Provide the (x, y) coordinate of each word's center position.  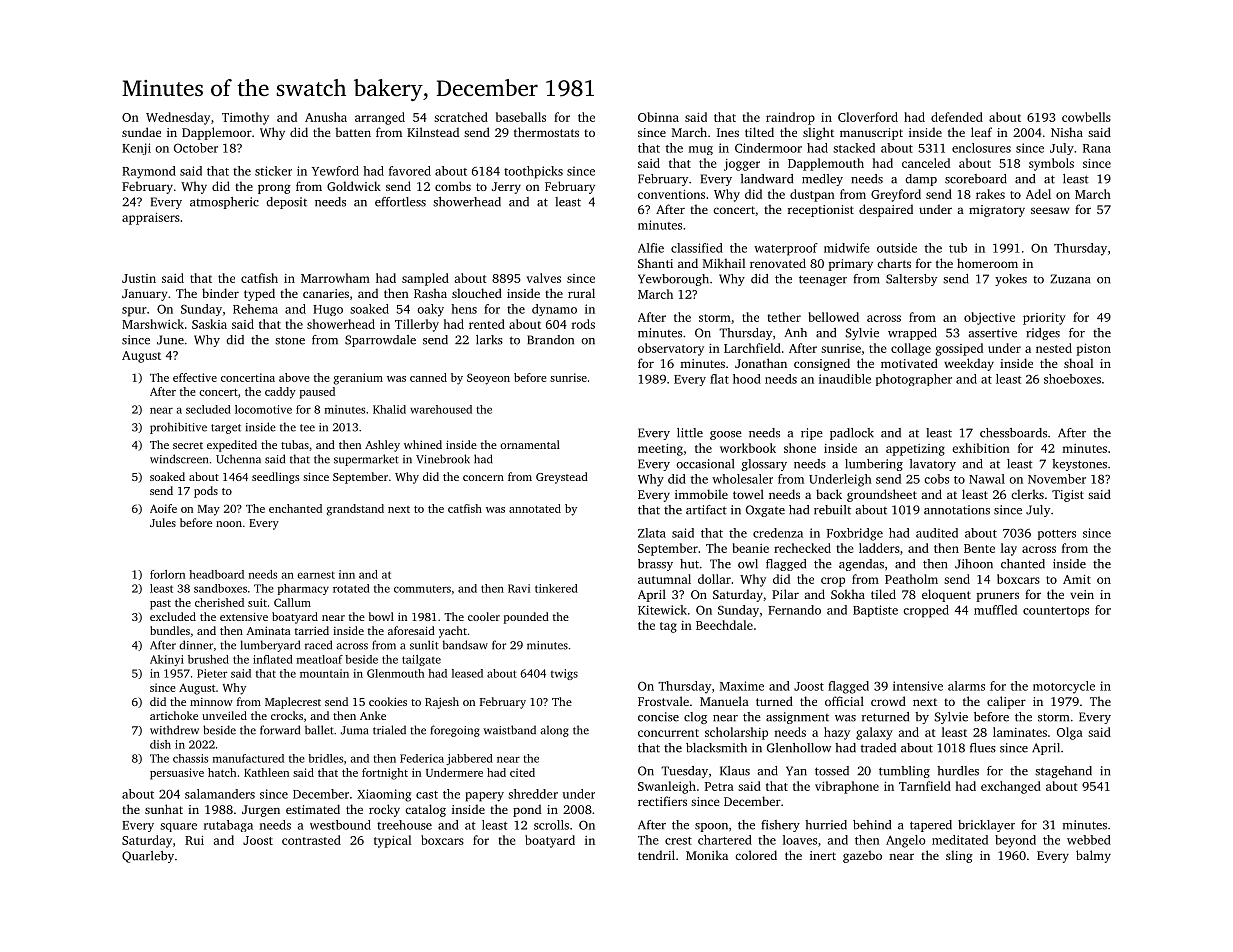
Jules (163, 522)
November (1057, 479)
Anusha (326, 117)
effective (195, 377)
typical (392, 841)
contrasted (311, 840)
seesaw (1050, 210)
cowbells (1086, 117)
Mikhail (724, 263)
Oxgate (765, 511)
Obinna (658, 117)
